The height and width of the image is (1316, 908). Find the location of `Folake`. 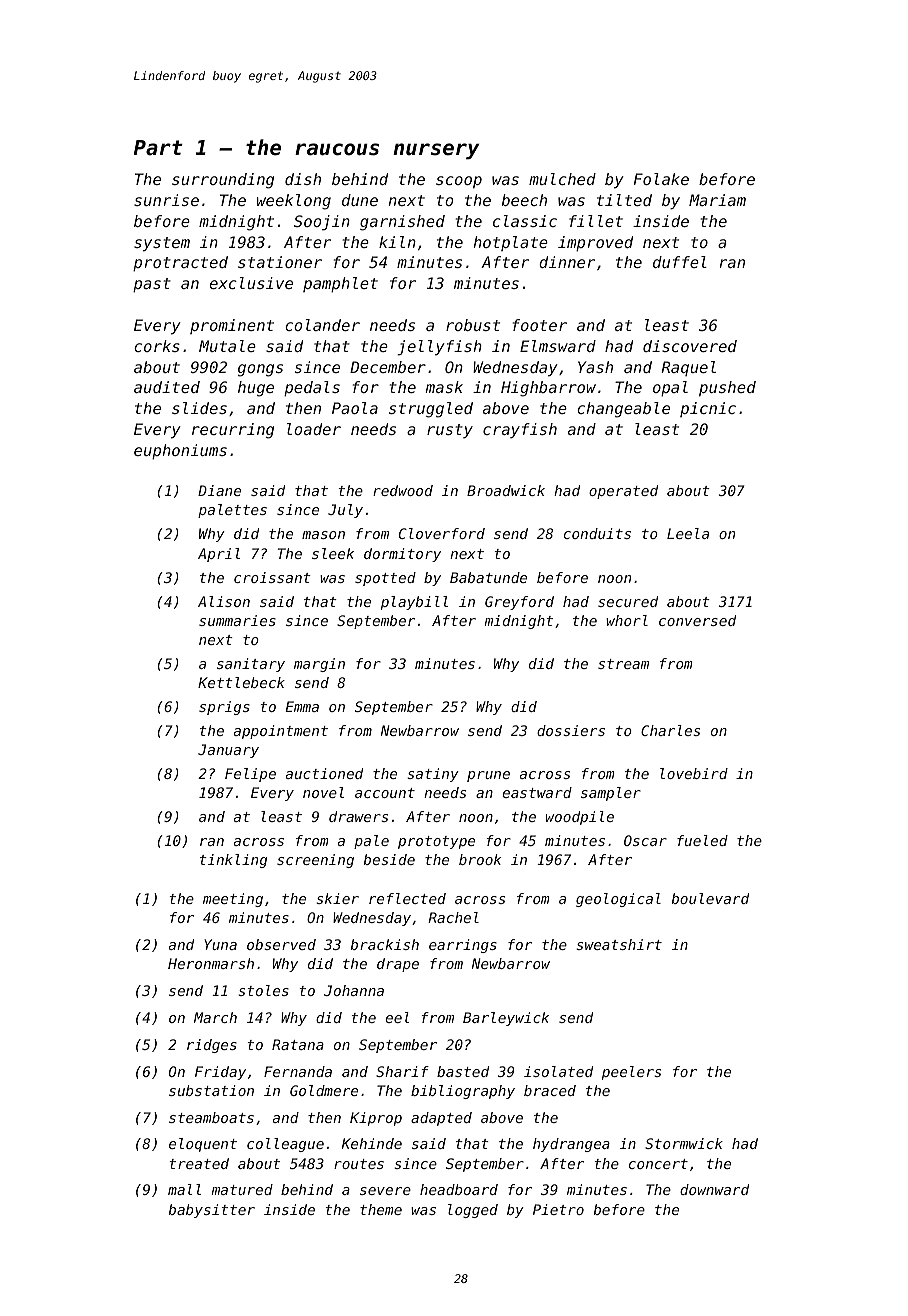

Folake is located at coordinates (661, 179).
